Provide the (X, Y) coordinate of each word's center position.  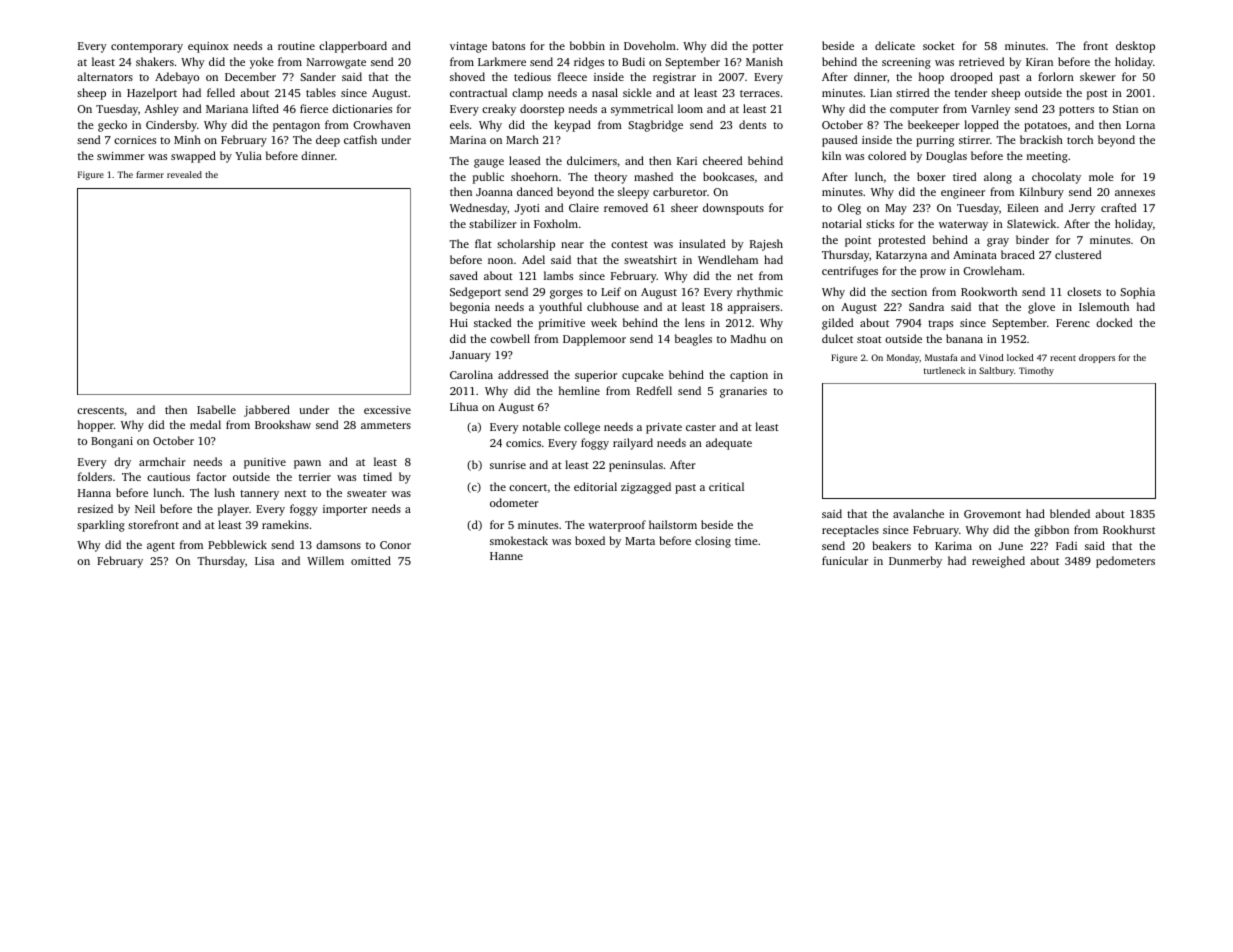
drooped (971, 78)
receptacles (850, 531)
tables (321, 92)
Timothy (1036, 371)
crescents (100, 410)
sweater (367, 493)
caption (749, 376)
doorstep (542, 110)
